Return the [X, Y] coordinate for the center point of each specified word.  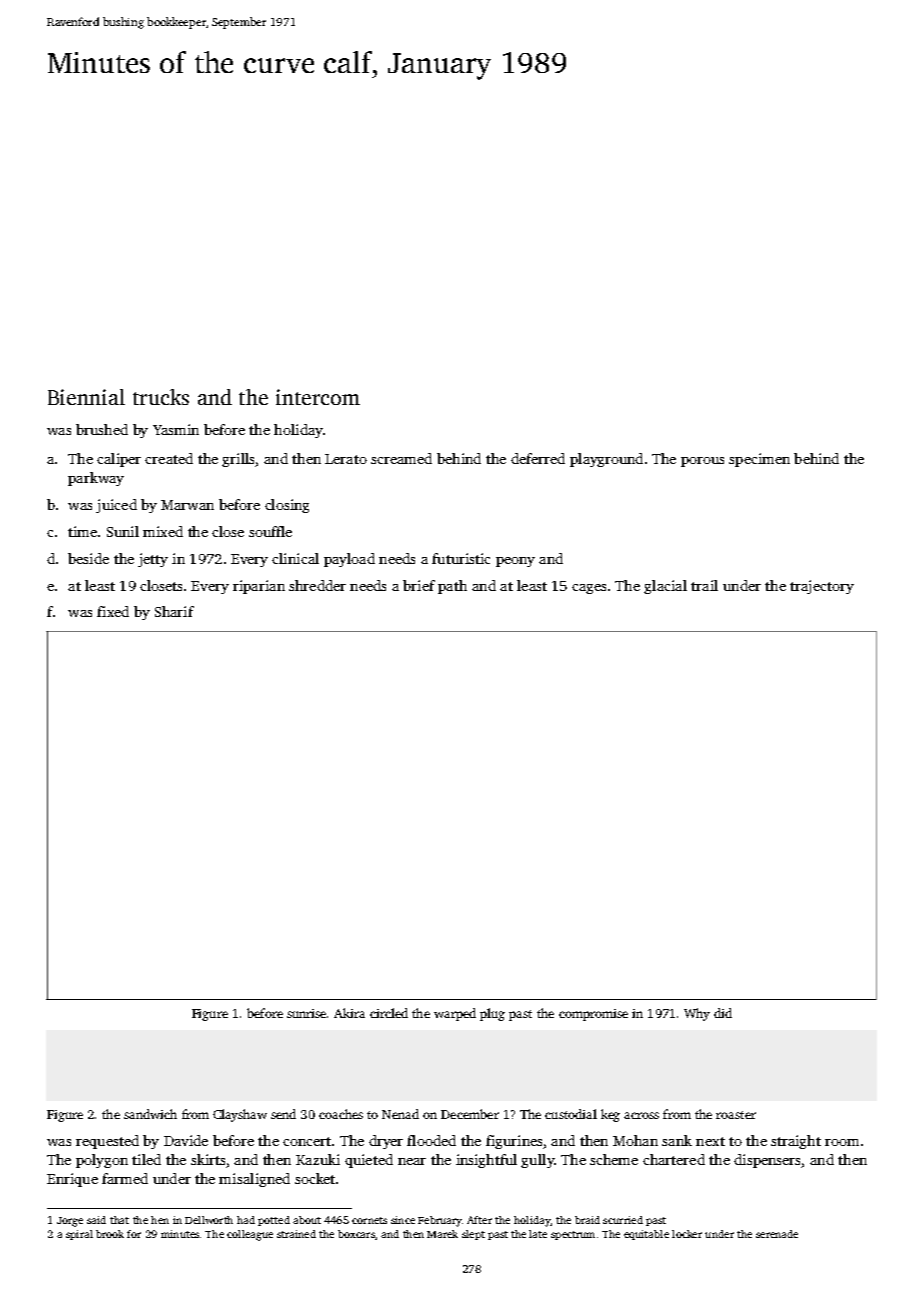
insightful [486, 1161]
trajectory [822, 587]
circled [389, 1013]
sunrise [306, 1013]
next [710, 1141]
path [452, 587]
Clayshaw [240, 1115]
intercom [318, 397]
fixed [113, 611]
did [723, 1013]
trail [704, 585]
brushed [102, 429]
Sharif [174, 611]
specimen [759, 460]
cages [589, 589]
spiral [79, 1235]
